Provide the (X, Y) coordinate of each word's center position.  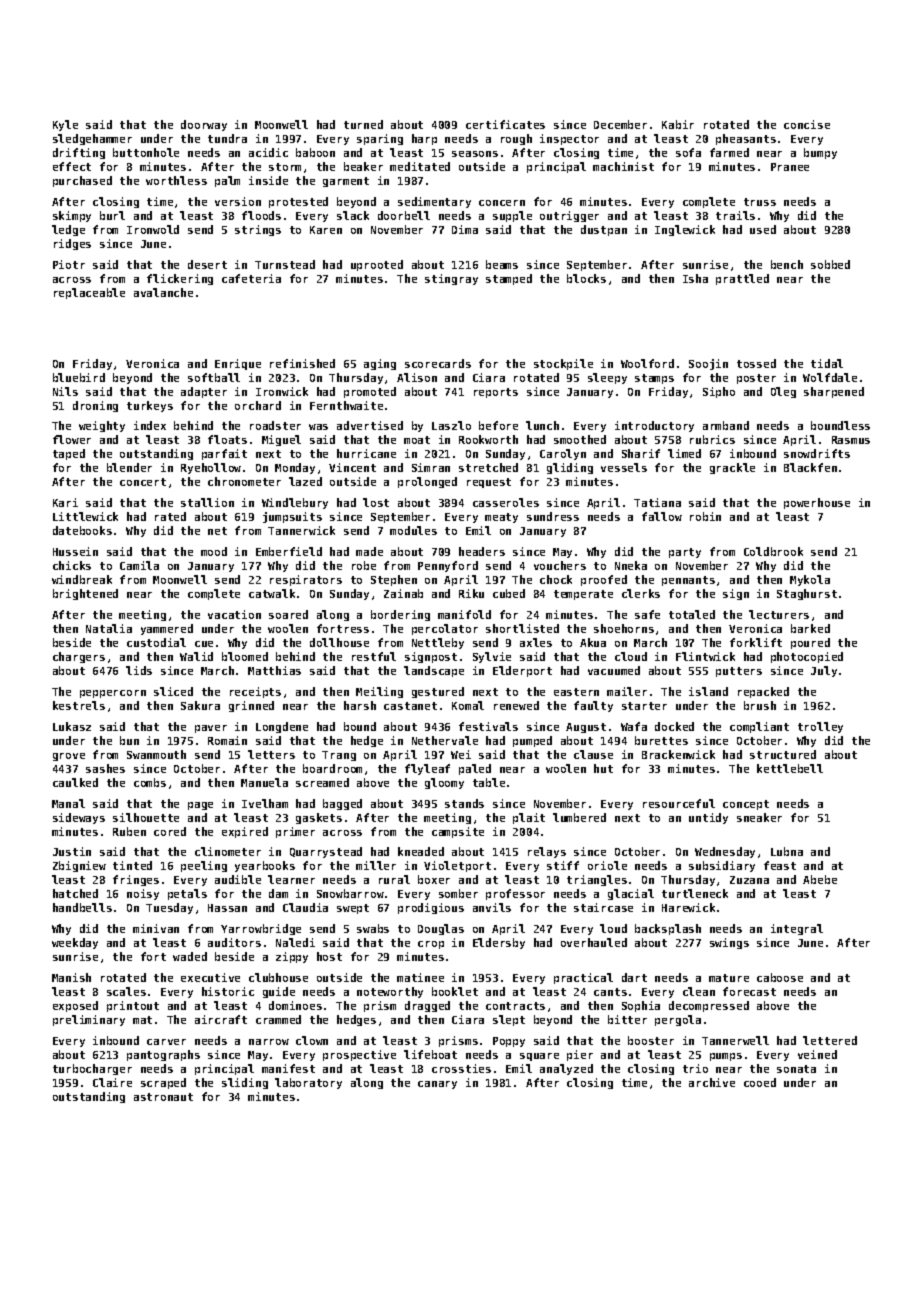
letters (271, 754)
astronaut (163, 1097)
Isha (695, 278)
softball (214, 377)
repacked (763, 692)
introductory (654, 426)
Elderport (522, 671)
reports (496, 393)
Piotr (69, 264)
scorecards (438, 363)
